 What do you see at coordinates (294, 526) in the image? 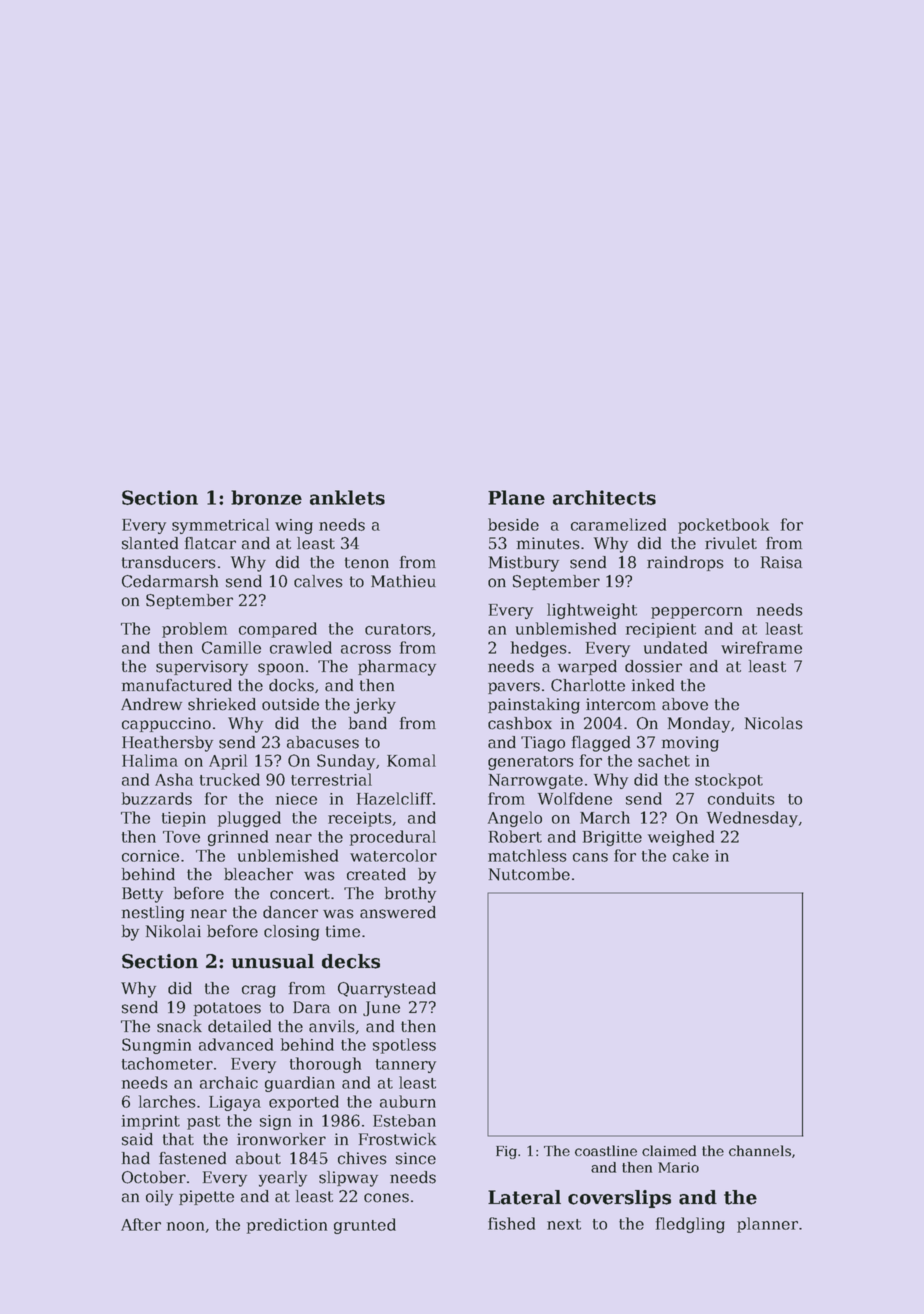
I see `wing` at bounding box center [294, 526].
